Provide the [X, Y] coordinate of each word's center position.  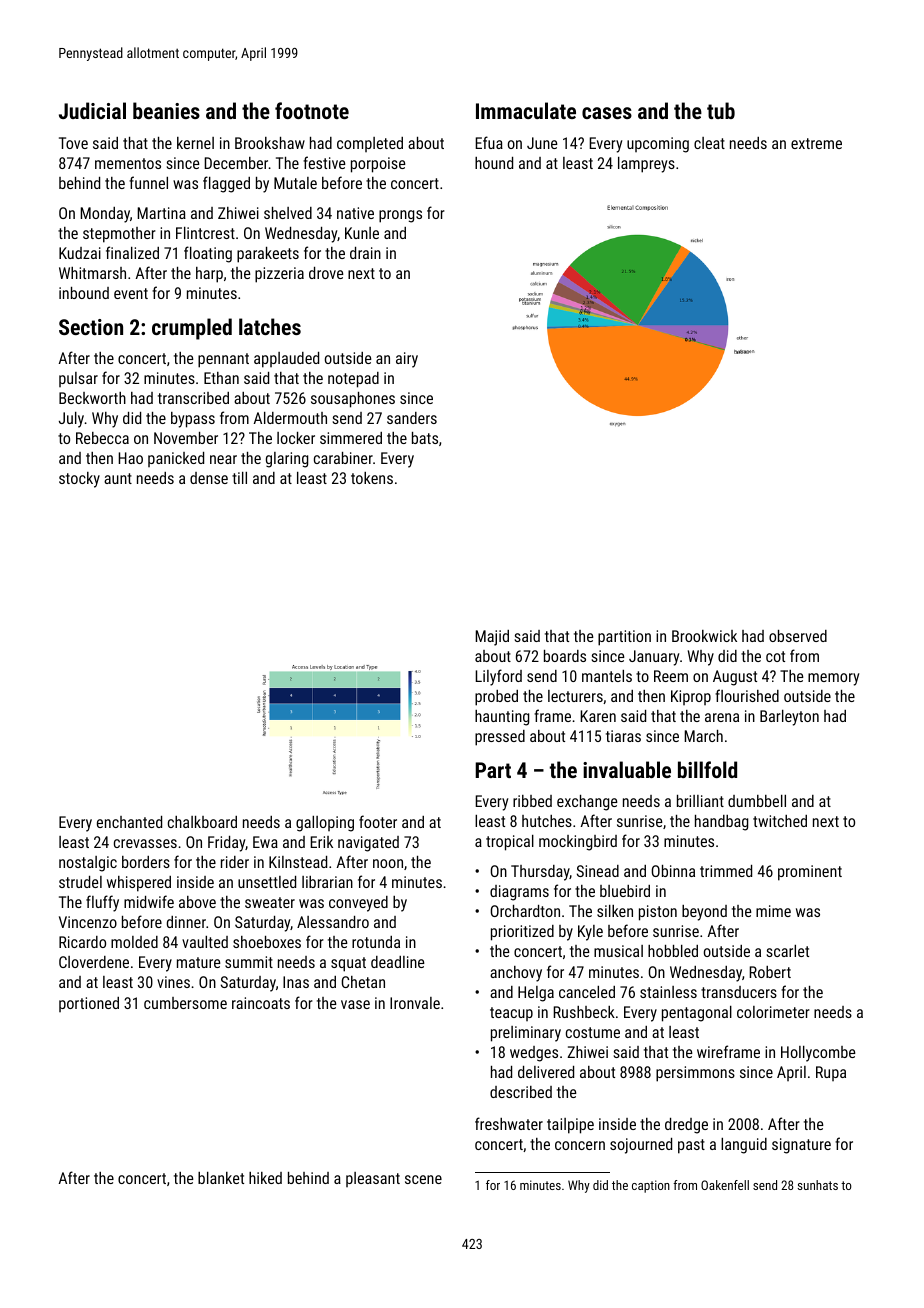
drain [365, 253]
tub [721, 110]
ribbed [532, 801]
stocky [79, 480]
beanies [166, 110]
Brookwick [704, 636]
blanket [221, 1178]
